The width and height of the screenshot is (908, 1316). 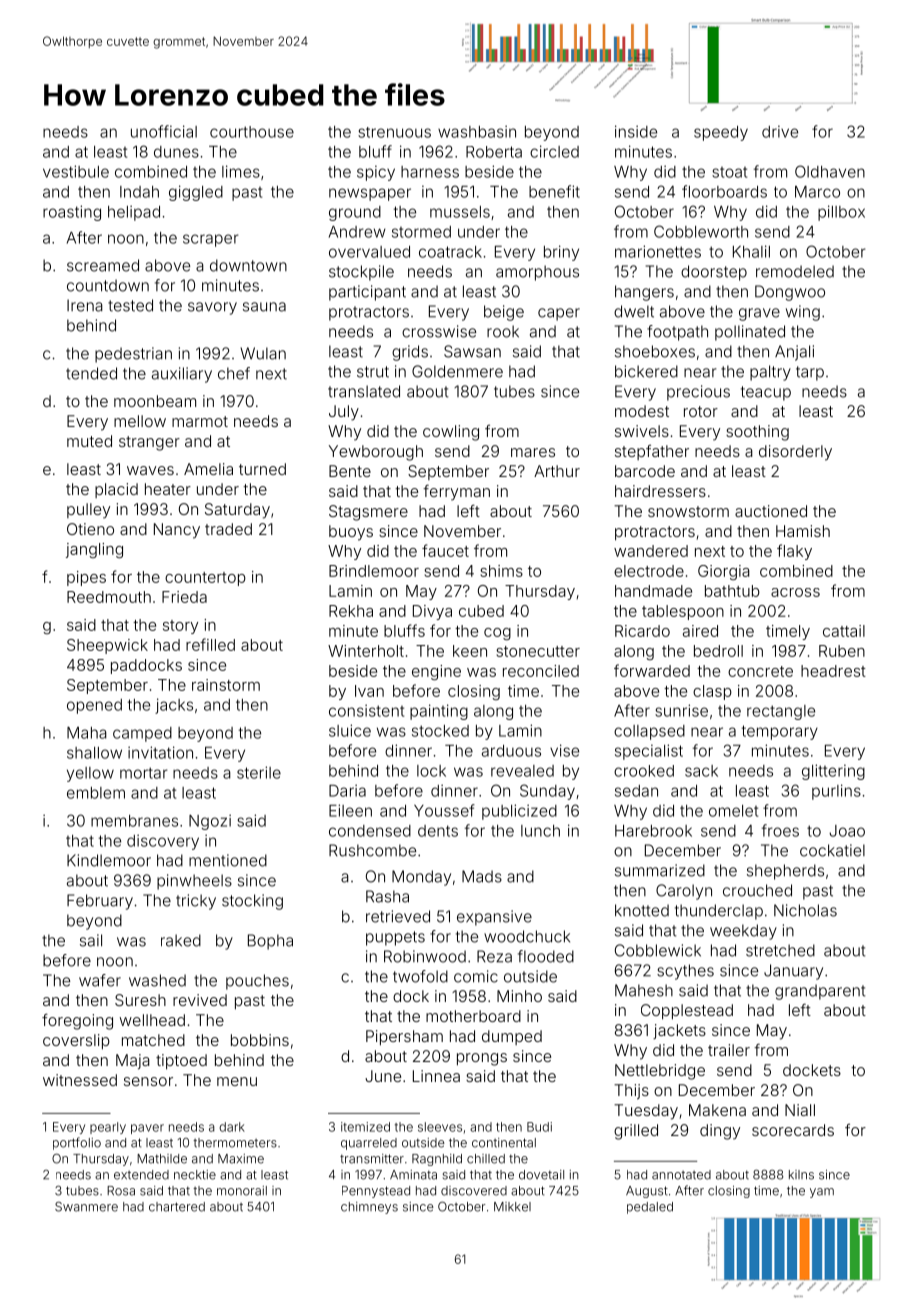 What do you see at coordinates (844, 631) in the screenshot?
I see `cattail` at bounding box center [844, 631].
